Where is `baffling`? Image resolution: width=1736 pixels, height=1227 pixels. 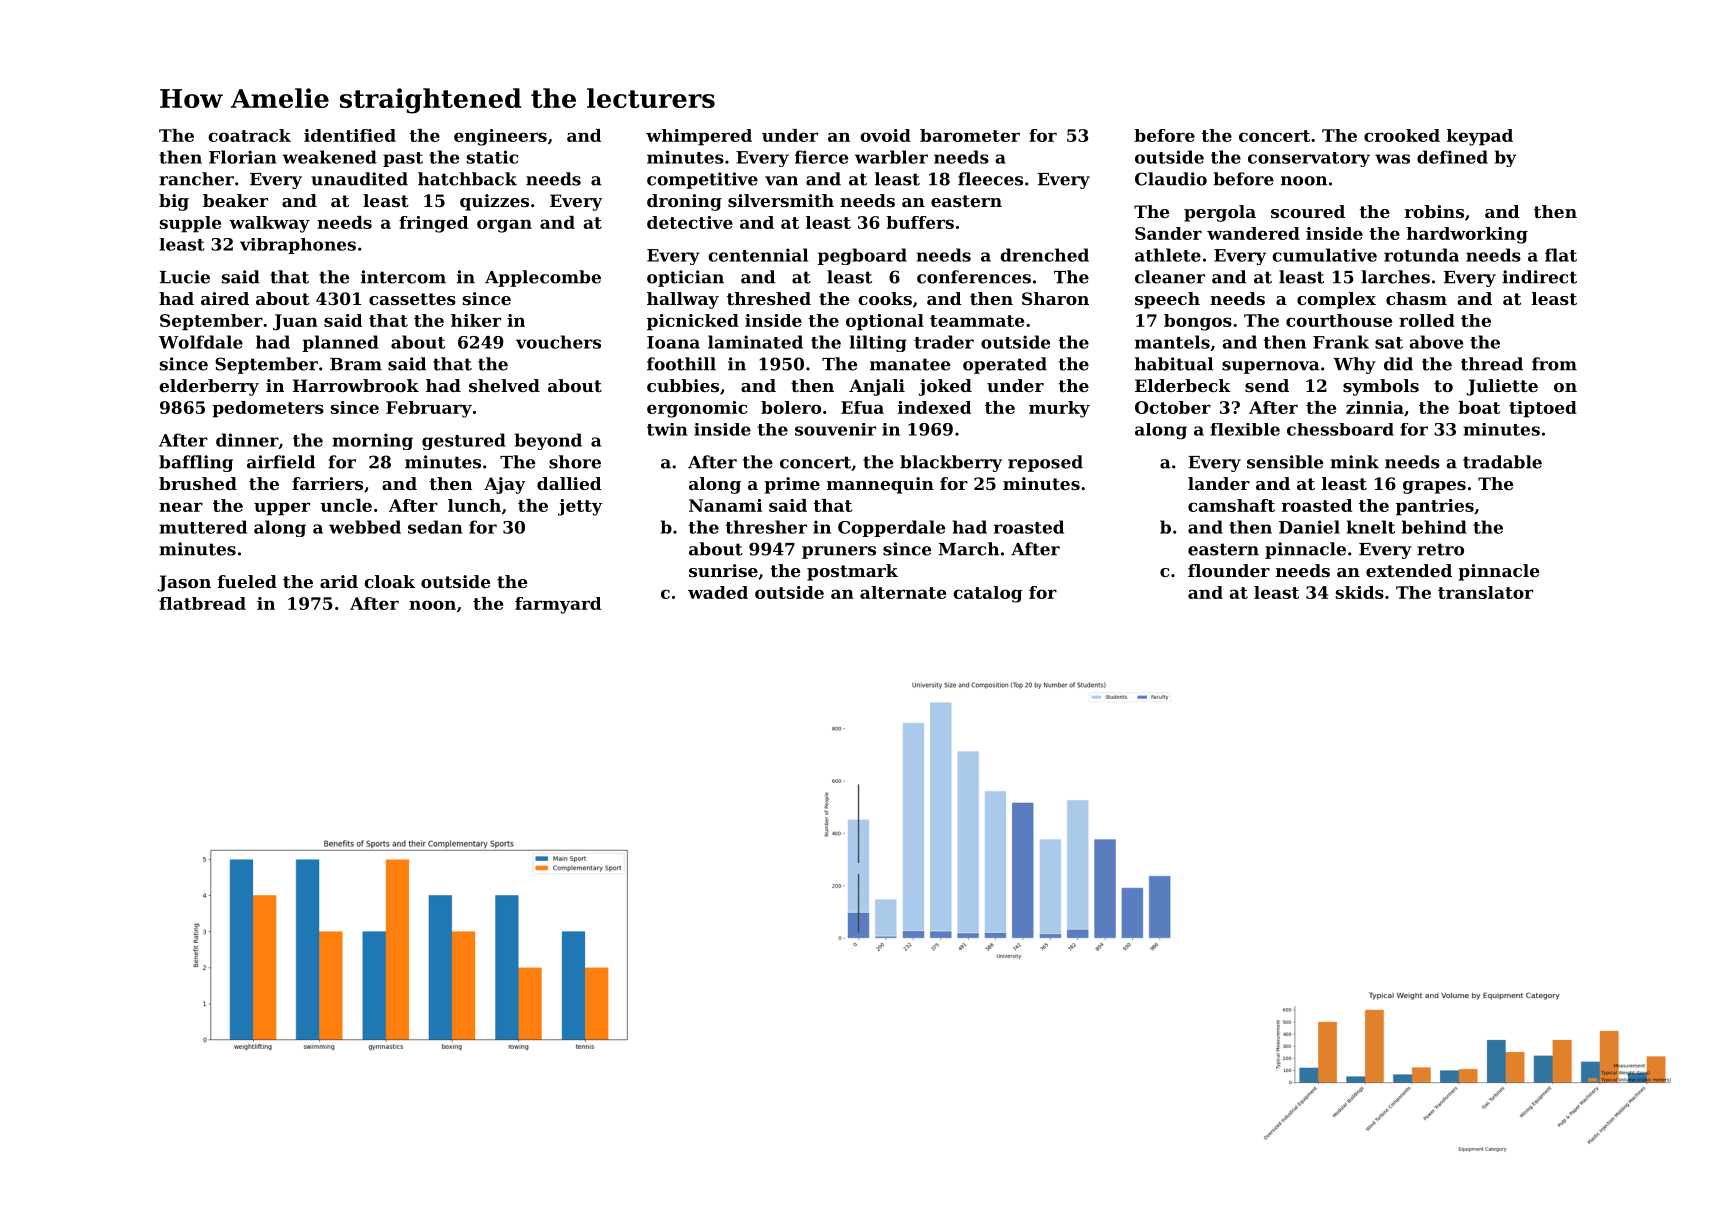
baffling is located at coordinates (196, 463).
